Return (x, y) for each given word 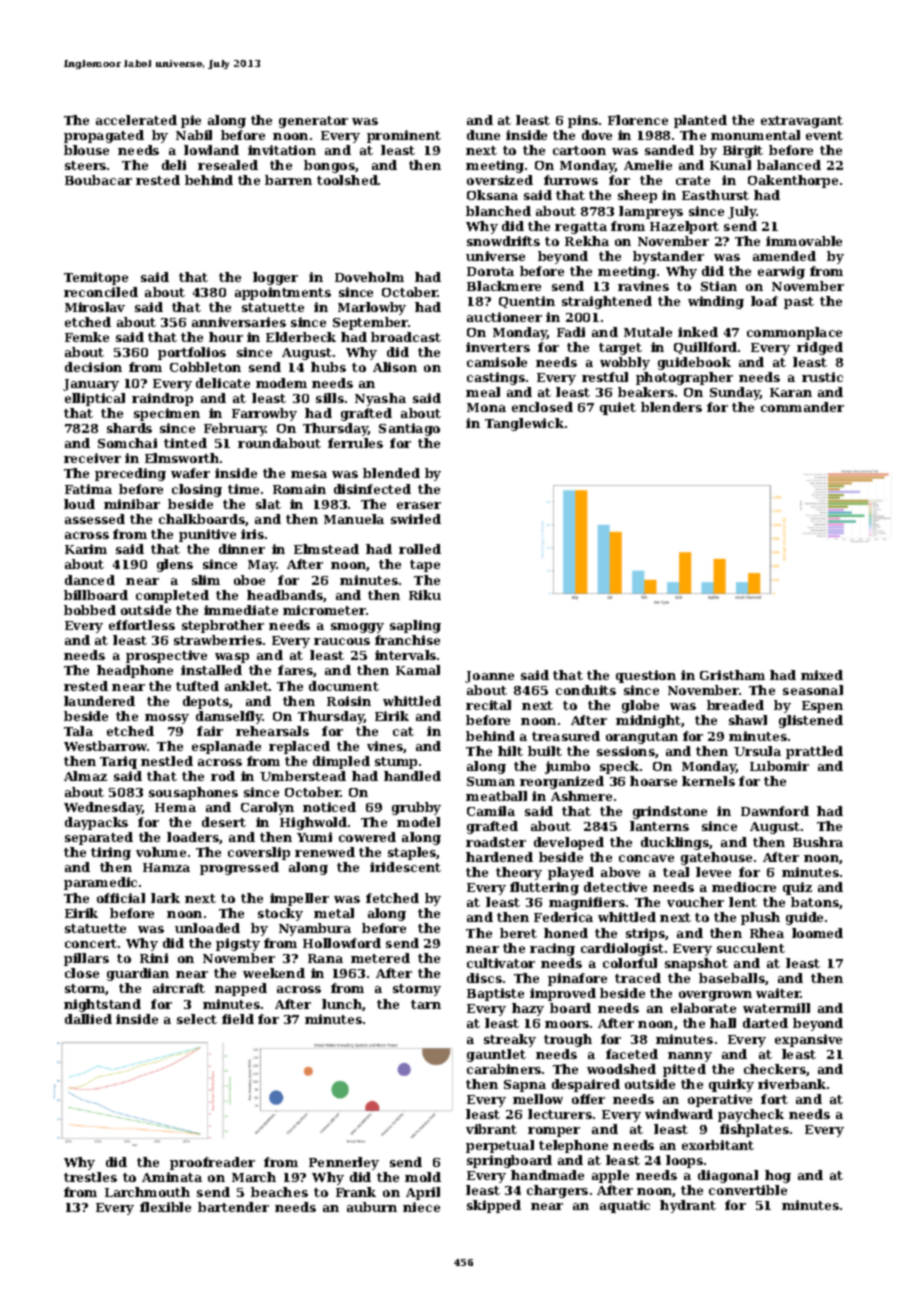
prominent (404, 136)
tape (425, 566)
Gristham (732, 675)
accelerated (136, 120)
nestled (167, 761)
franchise (407, 640)
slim (206, 580)
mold (423, 1177)
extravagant (802, 122)
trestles (90, 1177)
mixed (822, 675)
